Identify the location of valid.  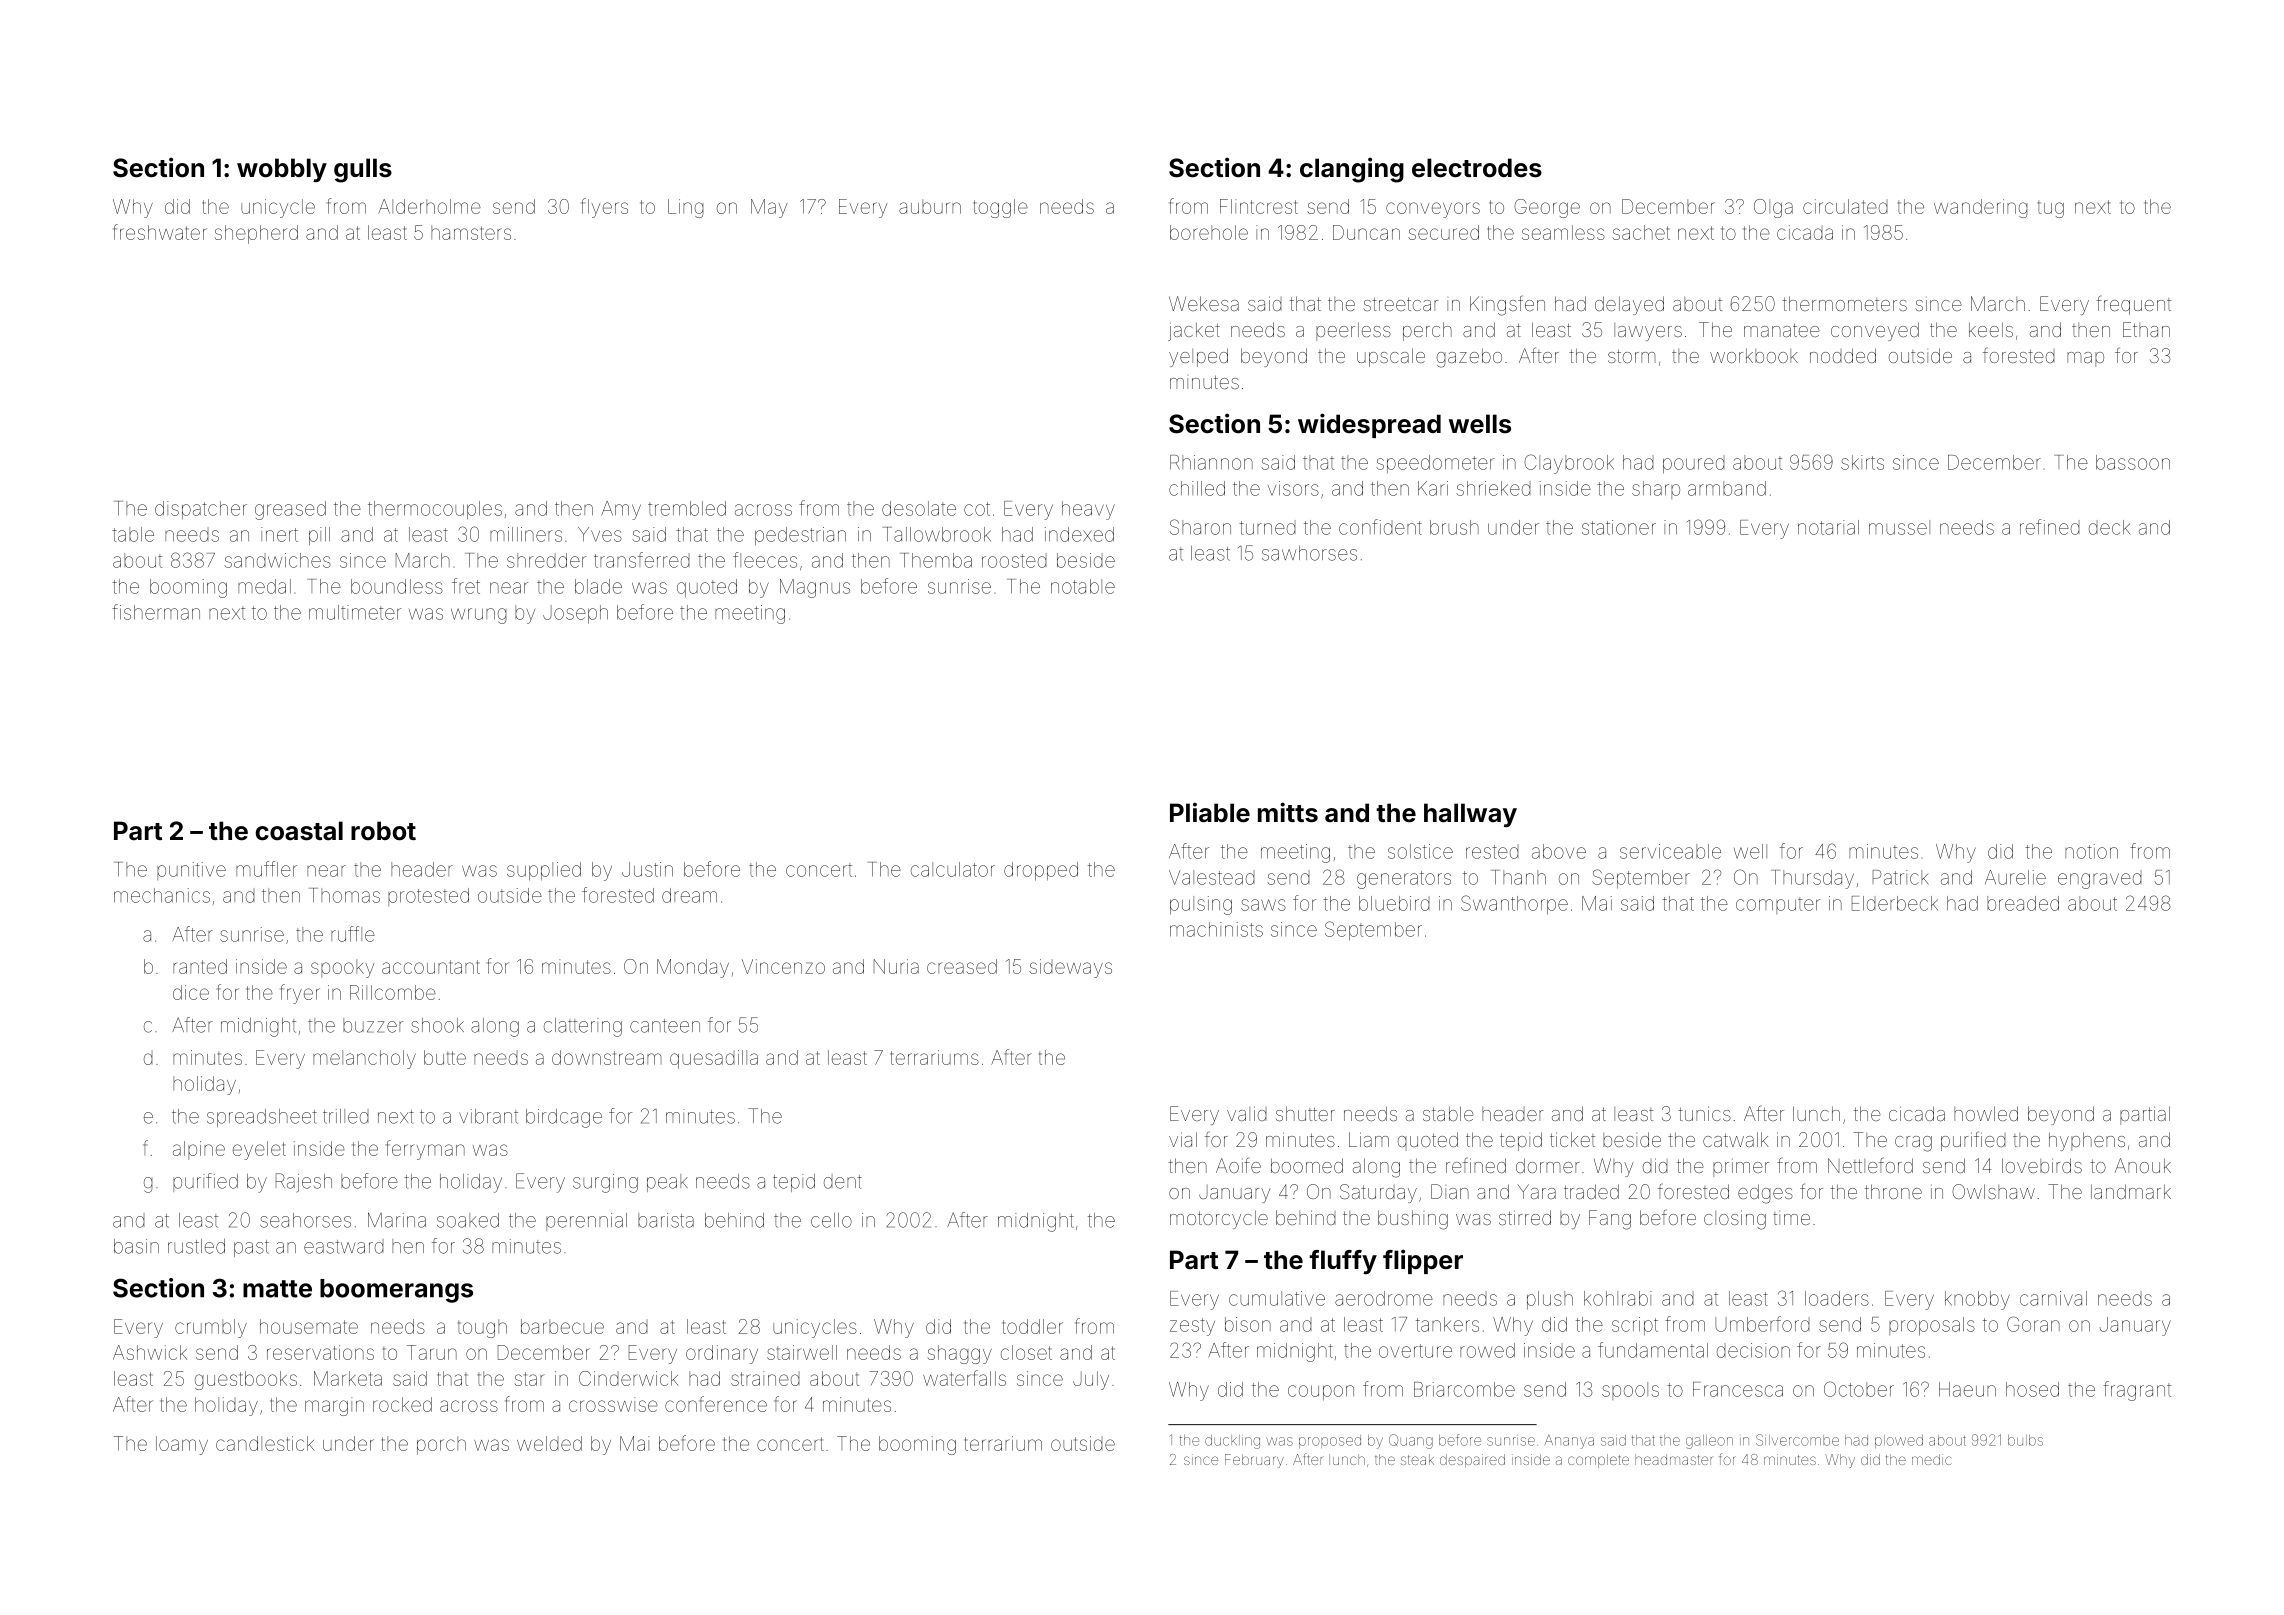
(1247, 1113).
